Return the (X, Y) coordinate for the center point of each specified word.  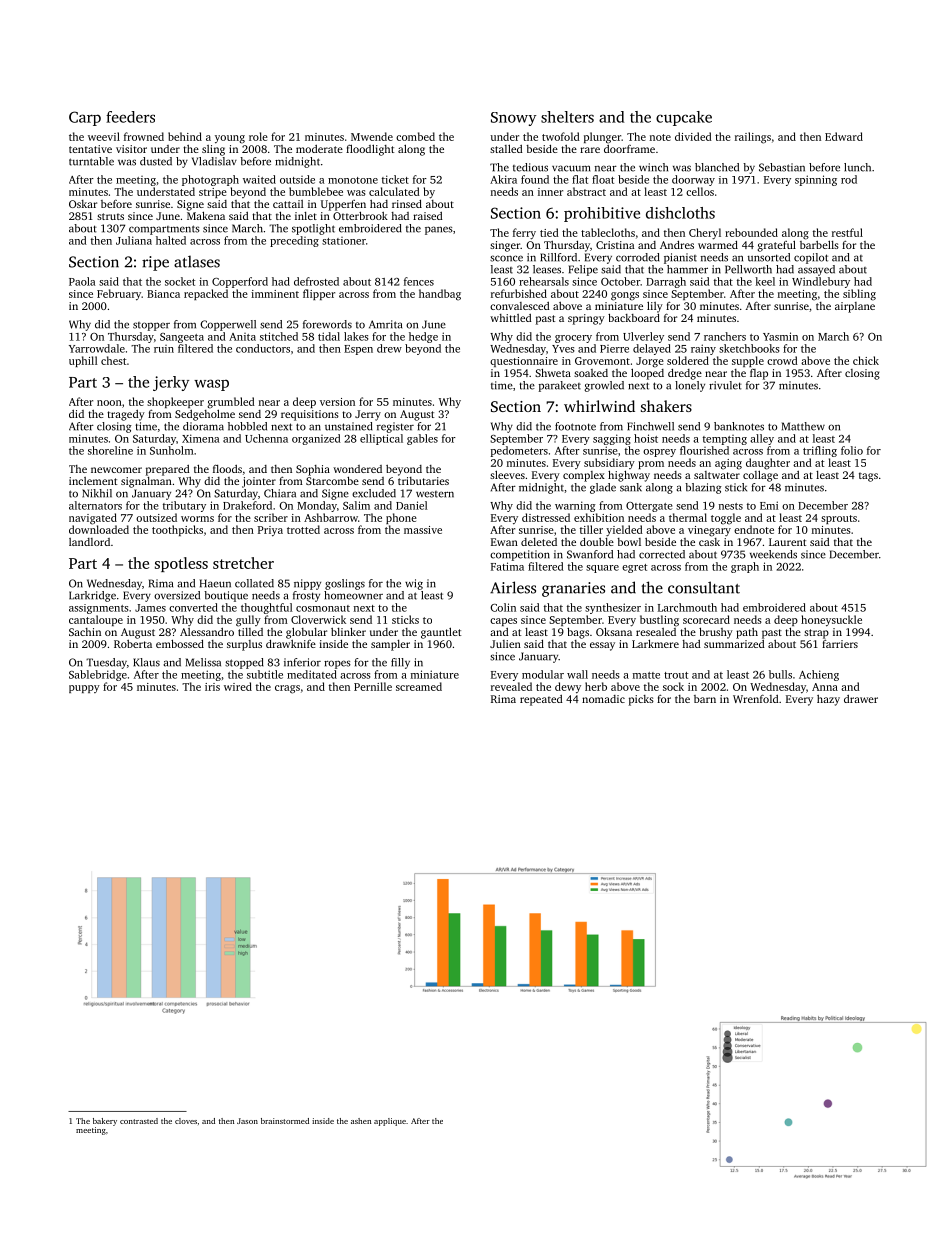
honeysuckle (831, 621)
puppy (84, 689)
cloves (186, 1121)
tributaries (423, 481)
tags (868, 477)
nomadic (603, 699)
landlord (89, 542)
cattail (288, 204)
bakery (105, 1122)
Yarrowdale (97, 348)
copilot (811, 258)
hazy (828, 700)
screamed (419, 686)
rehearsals (544, 281)
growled (604, 386)
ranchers (725, 336)
